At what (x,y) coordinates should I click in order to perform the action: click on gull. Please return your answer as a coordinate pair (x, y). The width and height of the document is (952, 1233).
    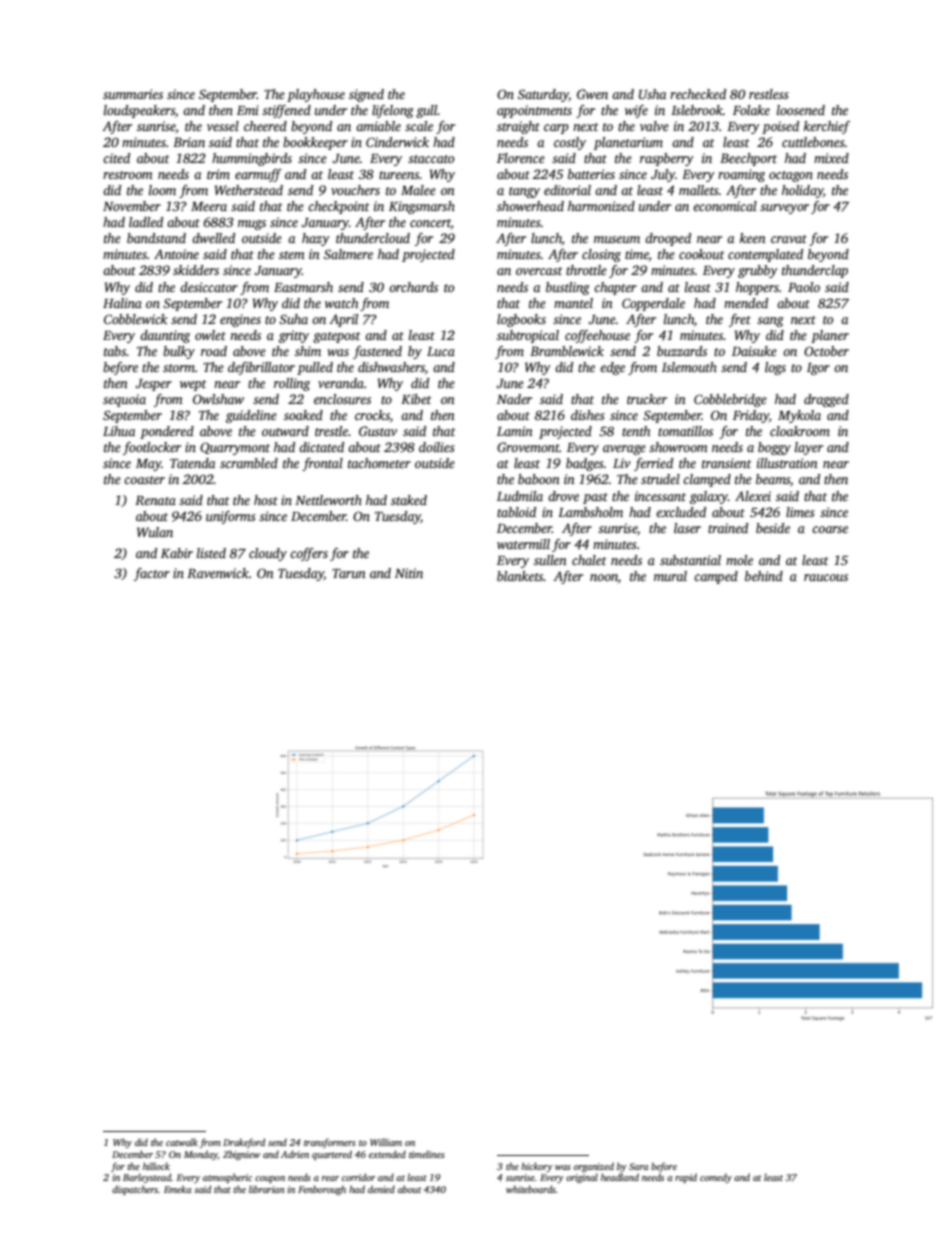
    Looking at the image, I should click on (427, 111).
